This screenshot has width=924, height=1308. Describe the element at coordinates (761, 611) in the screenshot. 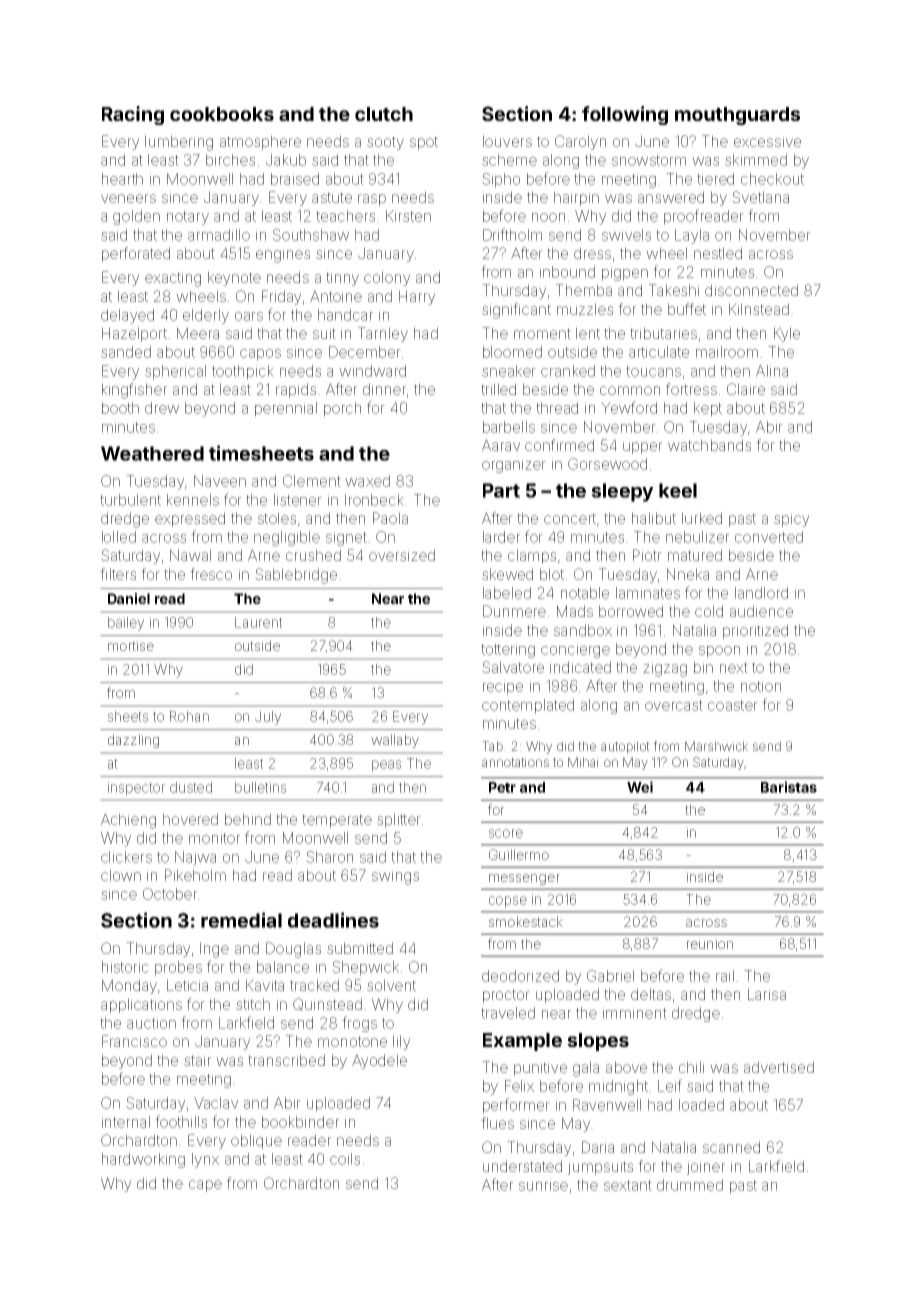

I see `audience` at that location.
